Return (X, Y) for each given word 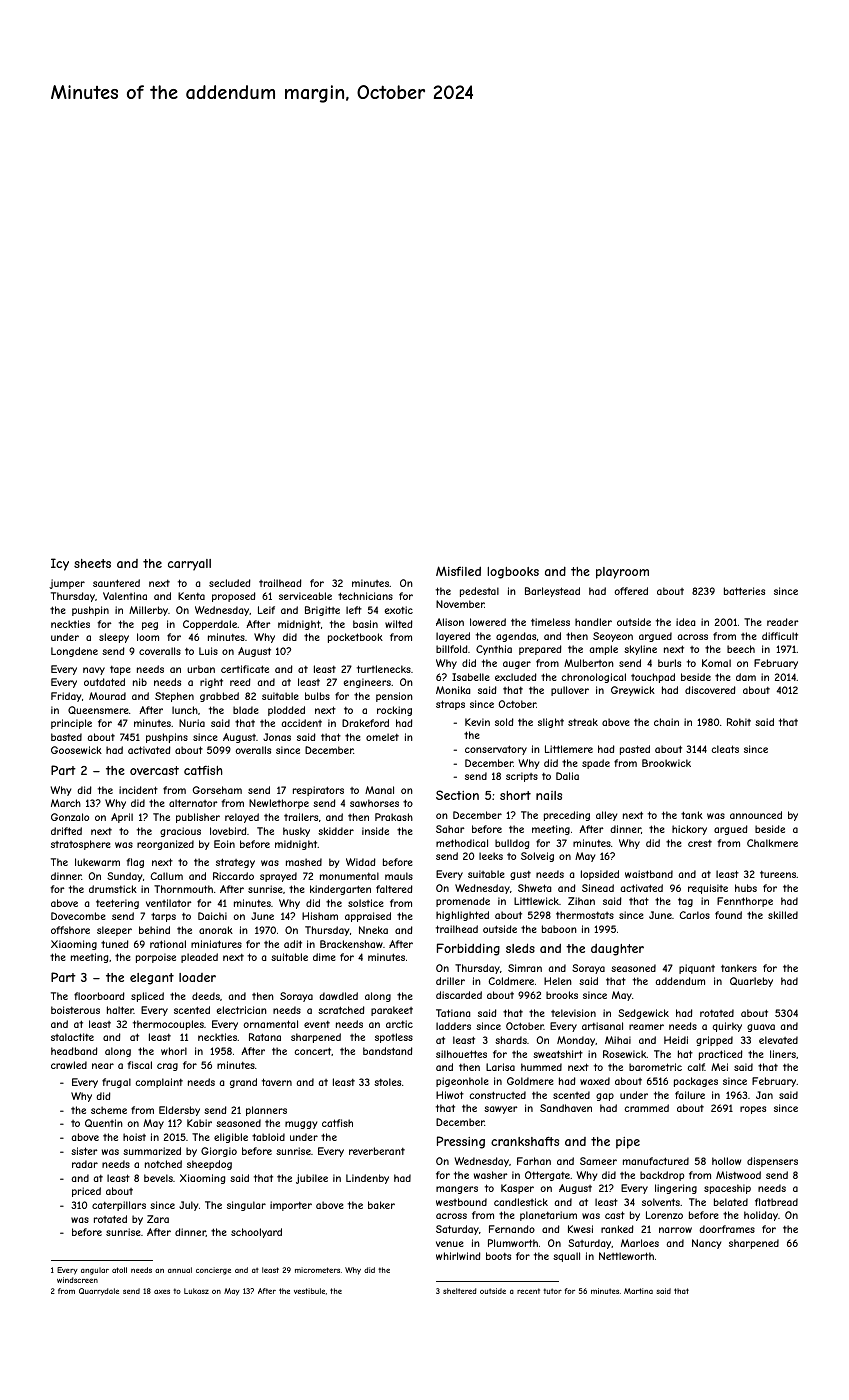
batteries (744, 591)
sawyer (501, 1110)
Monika (453, 690)
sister (84, 1151)
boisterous (75, 1010)
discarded (459, 995)
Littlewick (536, 901)
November (460, 604)
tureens (778, 874)
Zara (158, 1219)
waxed (595, 1081)
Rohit (739, 722)
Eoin (224, 844)
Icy (60, 564)
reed (240, 682)
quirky (727, 1027)
